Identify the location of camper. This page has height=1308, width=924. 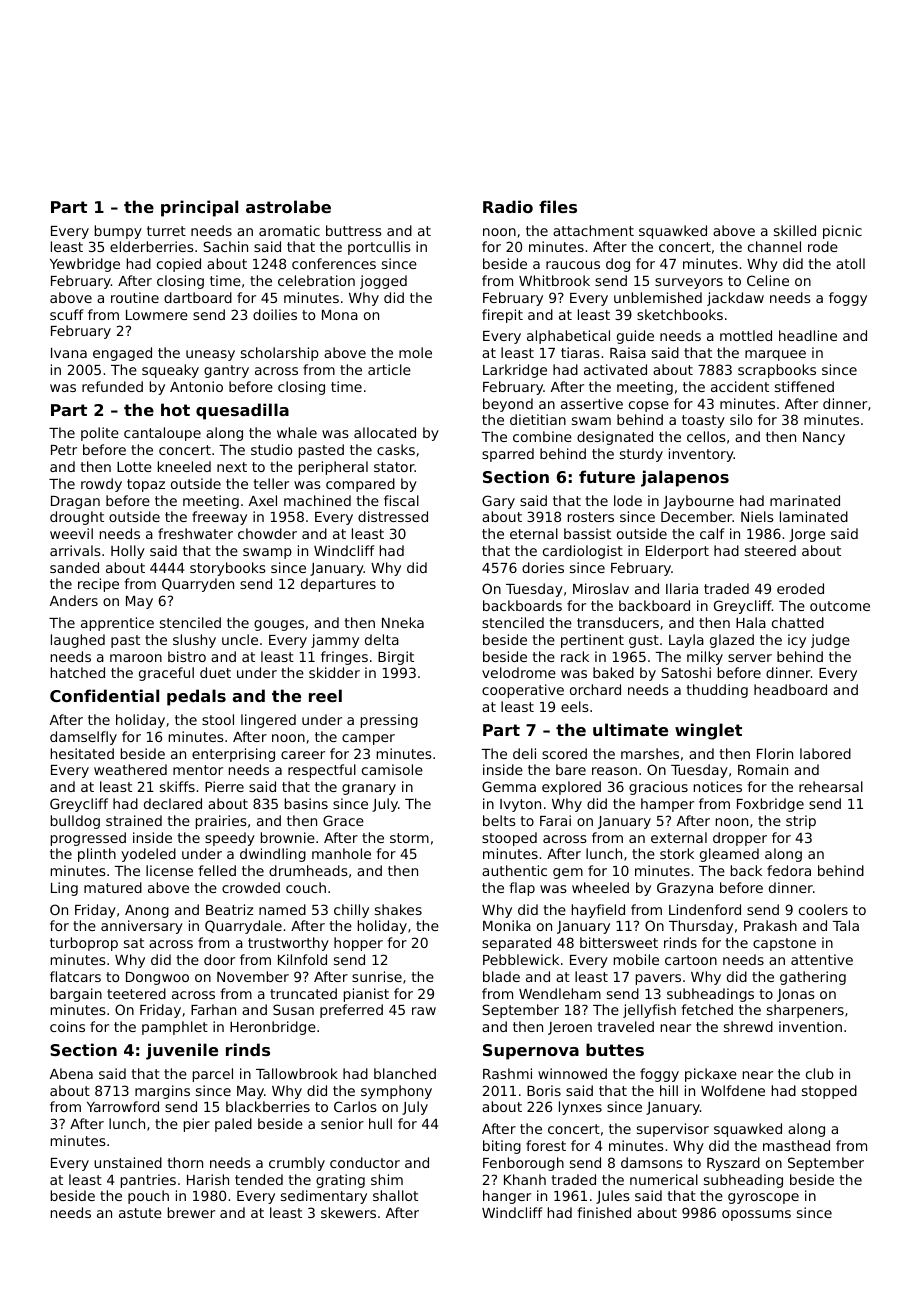
(368, 739).
